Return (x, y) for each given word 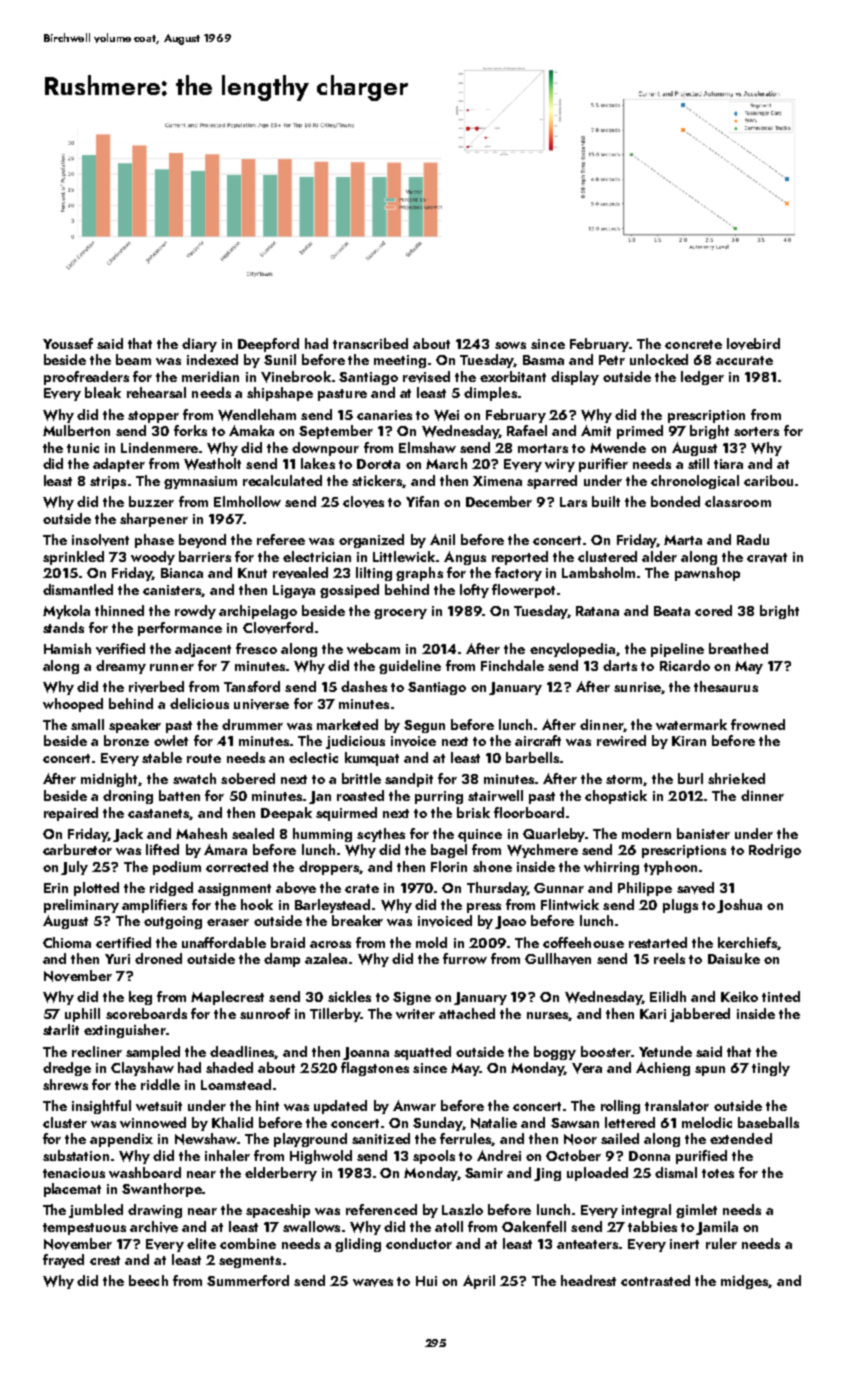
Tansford (252, 686)
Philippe (645, 889)
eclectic (313, 757)
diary (199, 345)
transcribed (370, 343)
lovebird (753, 344)
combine (248, 1243)
